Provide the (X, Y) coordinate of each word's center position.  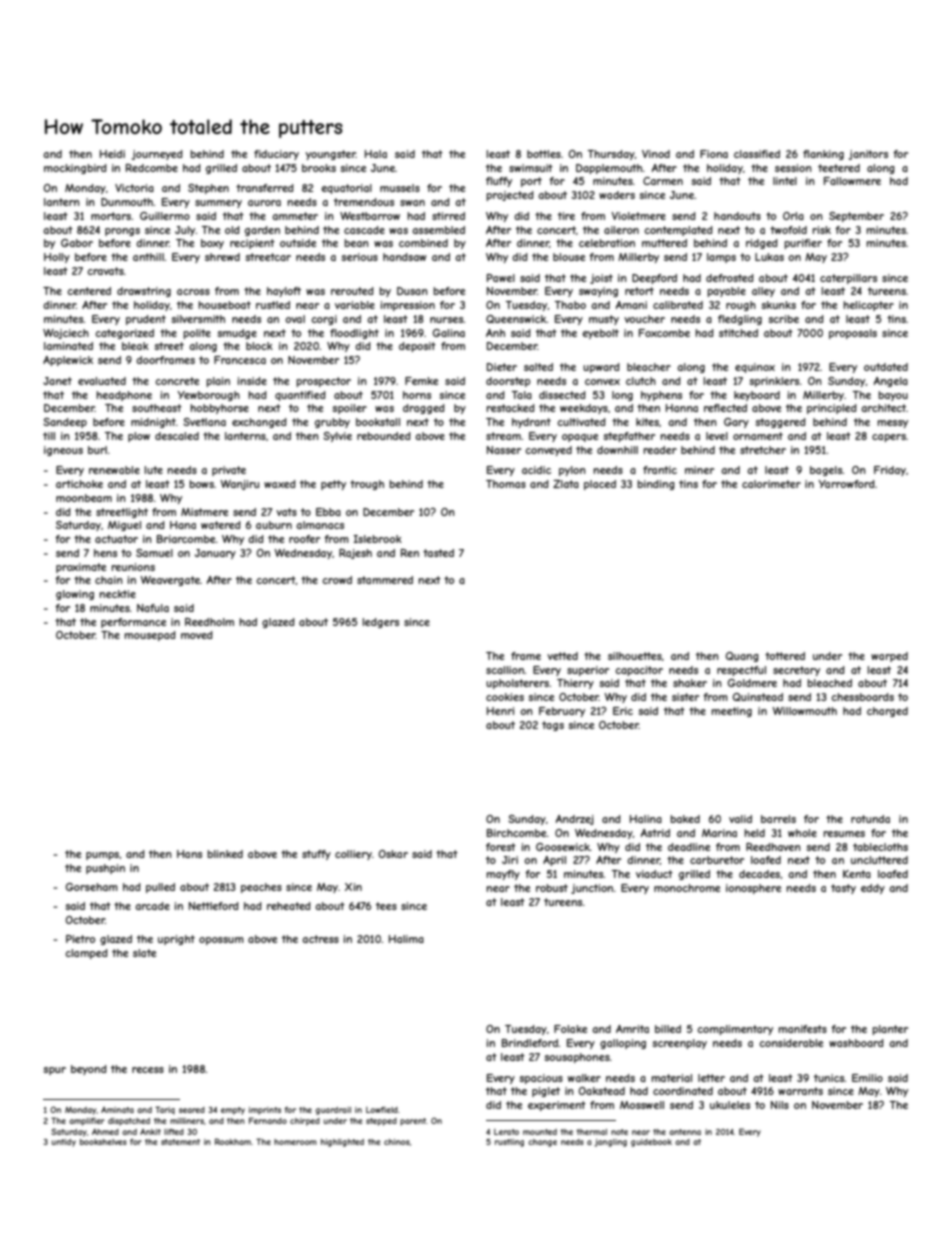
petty (333, 485)
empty (233, 1111)
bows (202, 484)
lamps (721, 258)
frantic (660, 470)
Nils (780, 1105)
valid (740, 819)
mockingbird (75, 169)
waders (617, 195)
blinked (225, 854)
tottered (785, 656)
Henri (500, 711)
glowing (75, 595)
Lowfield (382, 1110)
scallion (505, 670)
